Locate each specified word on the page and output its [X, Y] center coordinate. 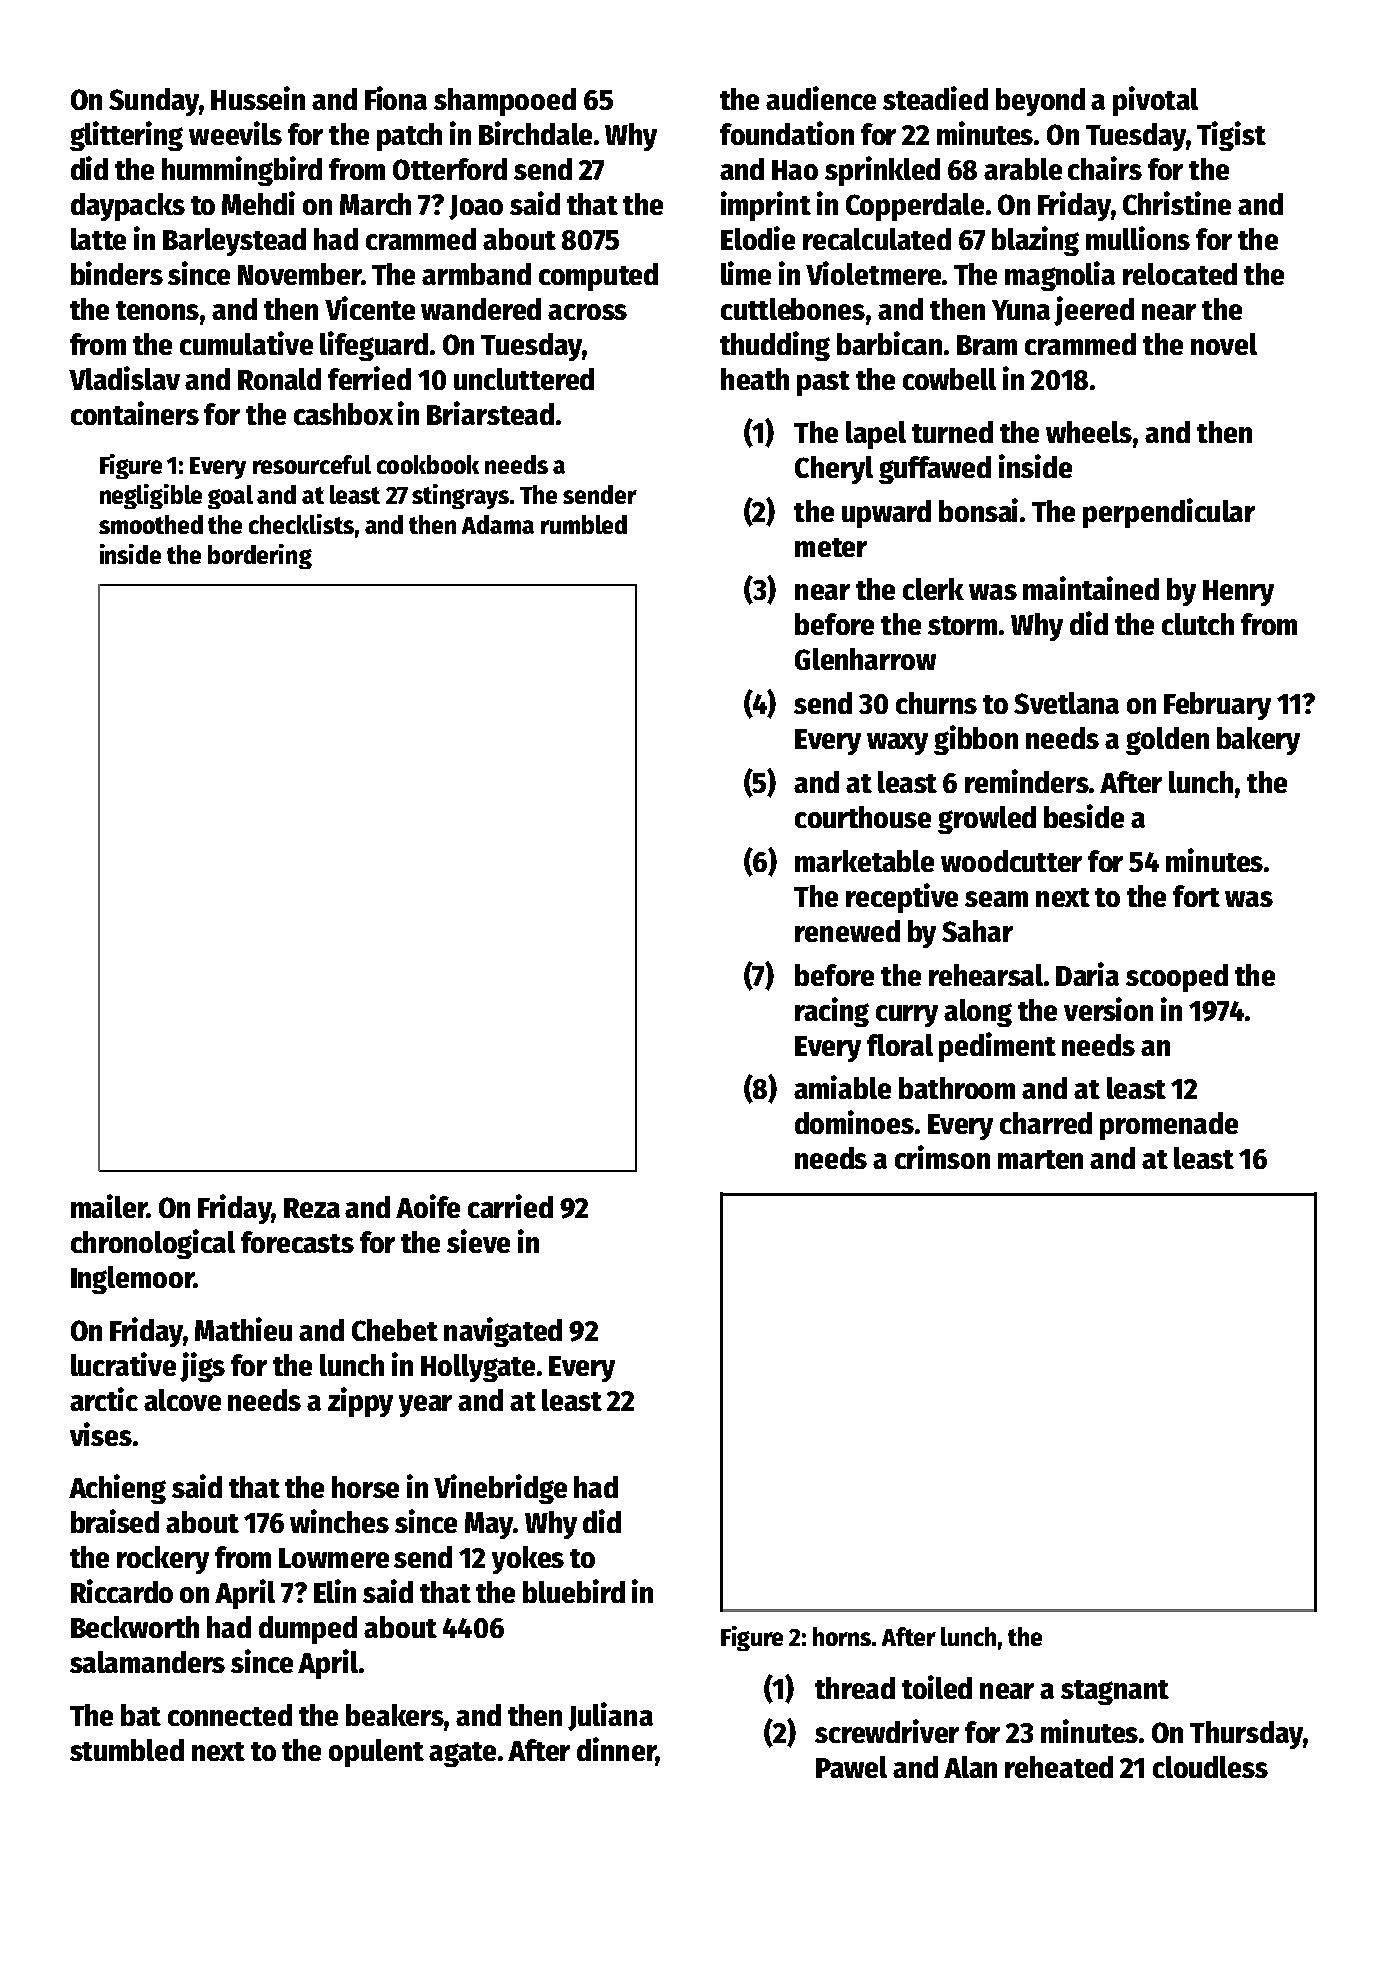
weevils [235, 133]
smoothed [151, 524]
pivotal [1155, 101]
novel [1224, 344]
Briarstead [490, 413]
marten [1040, 1159]
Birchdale [535, 133]
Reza [312, 1208]
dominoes [854, 1122]
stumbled [127, 1750]
